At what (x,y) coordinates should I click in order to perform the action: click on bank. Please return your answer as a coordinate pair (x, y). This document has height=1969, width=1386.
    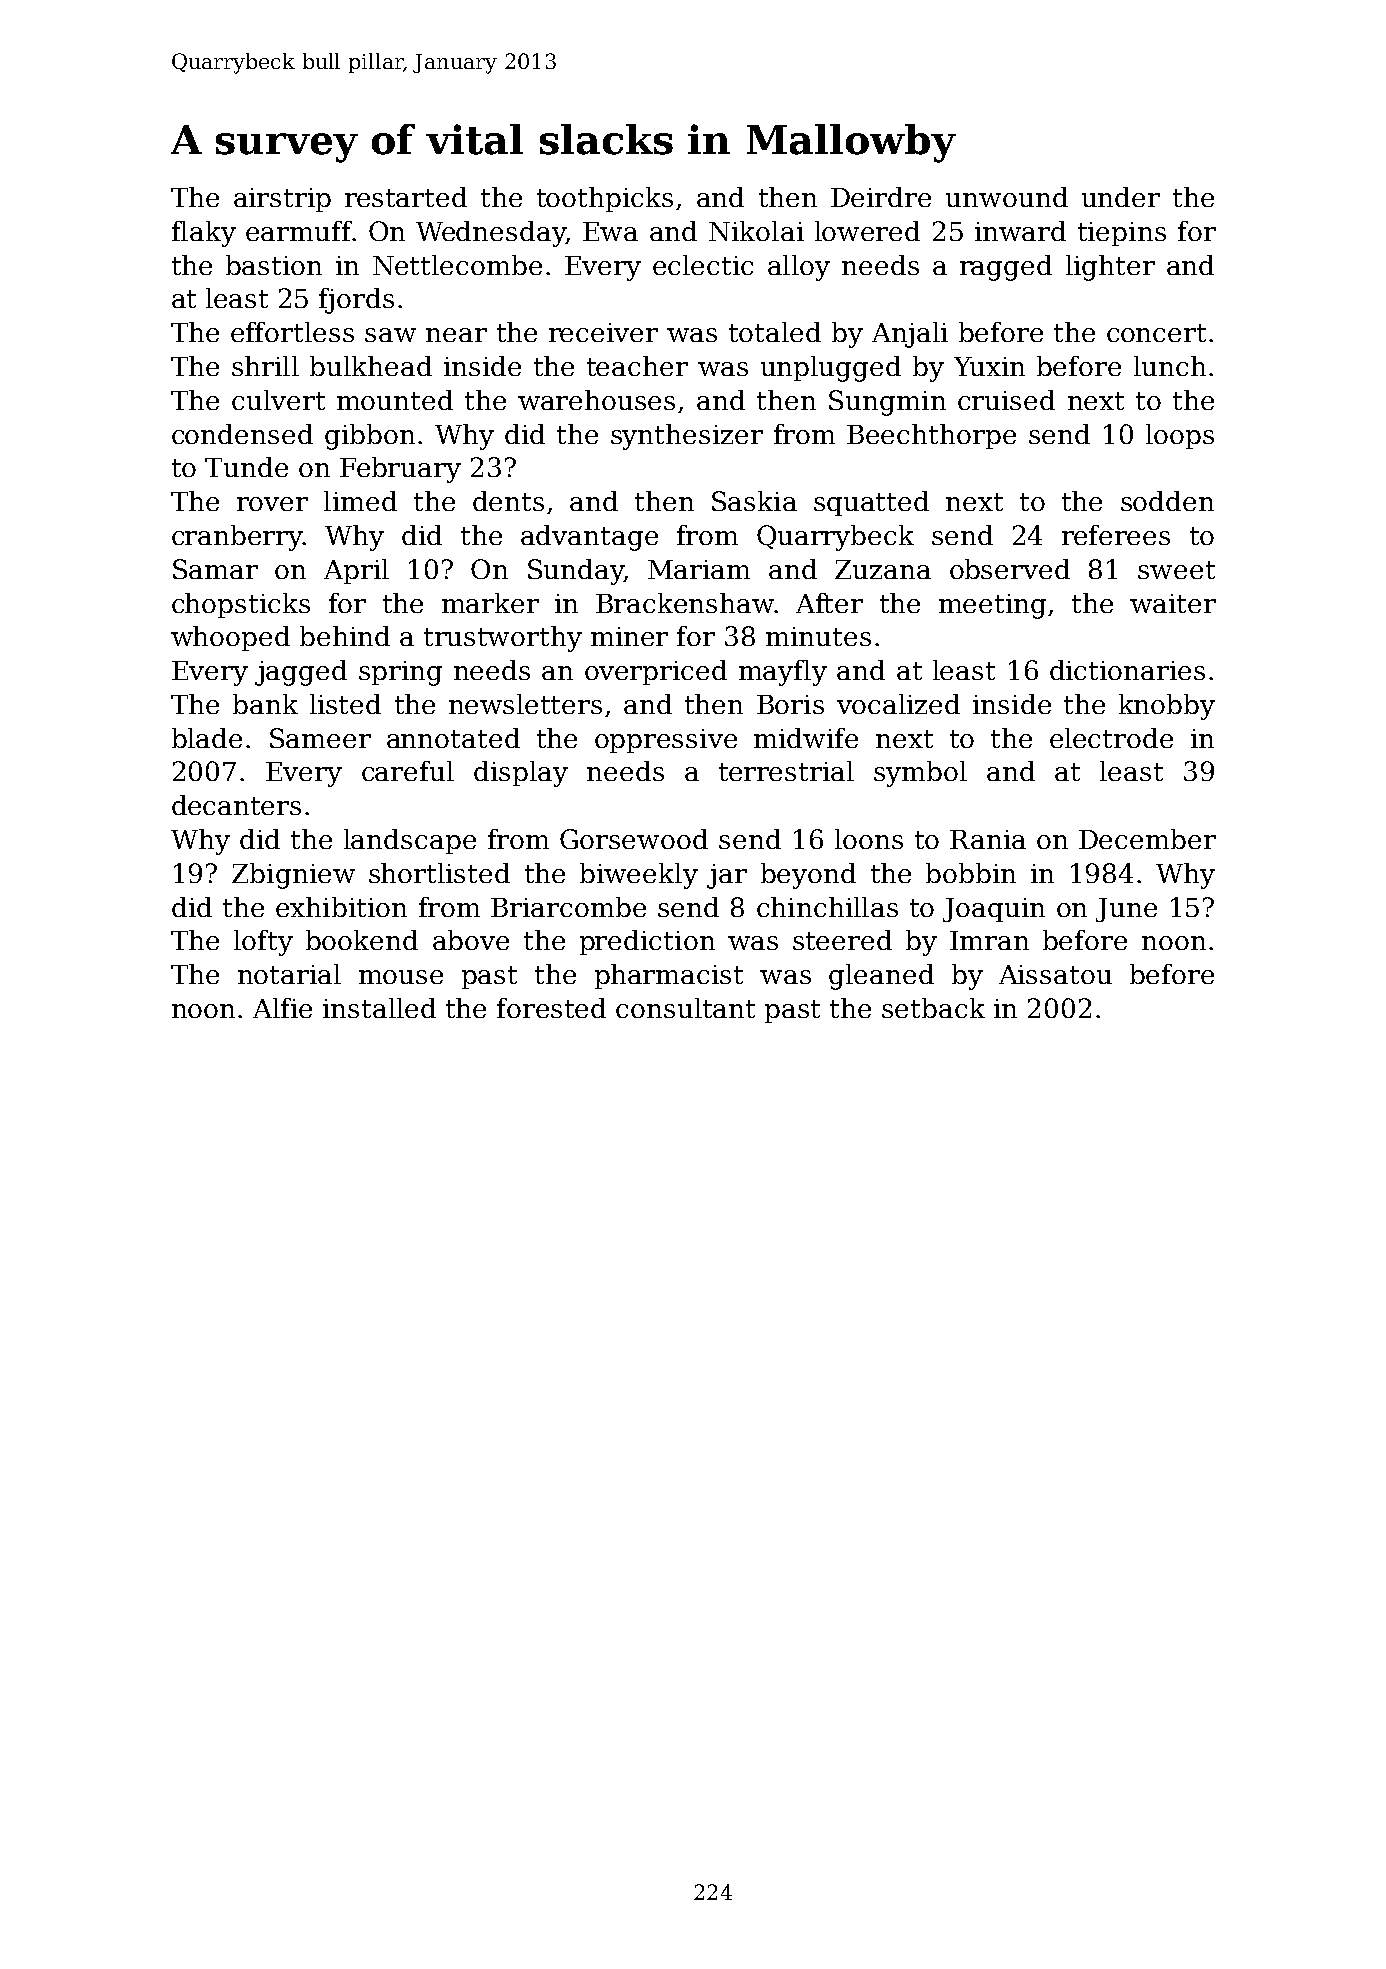
    Looking at the image, I should click on (265, 704).
